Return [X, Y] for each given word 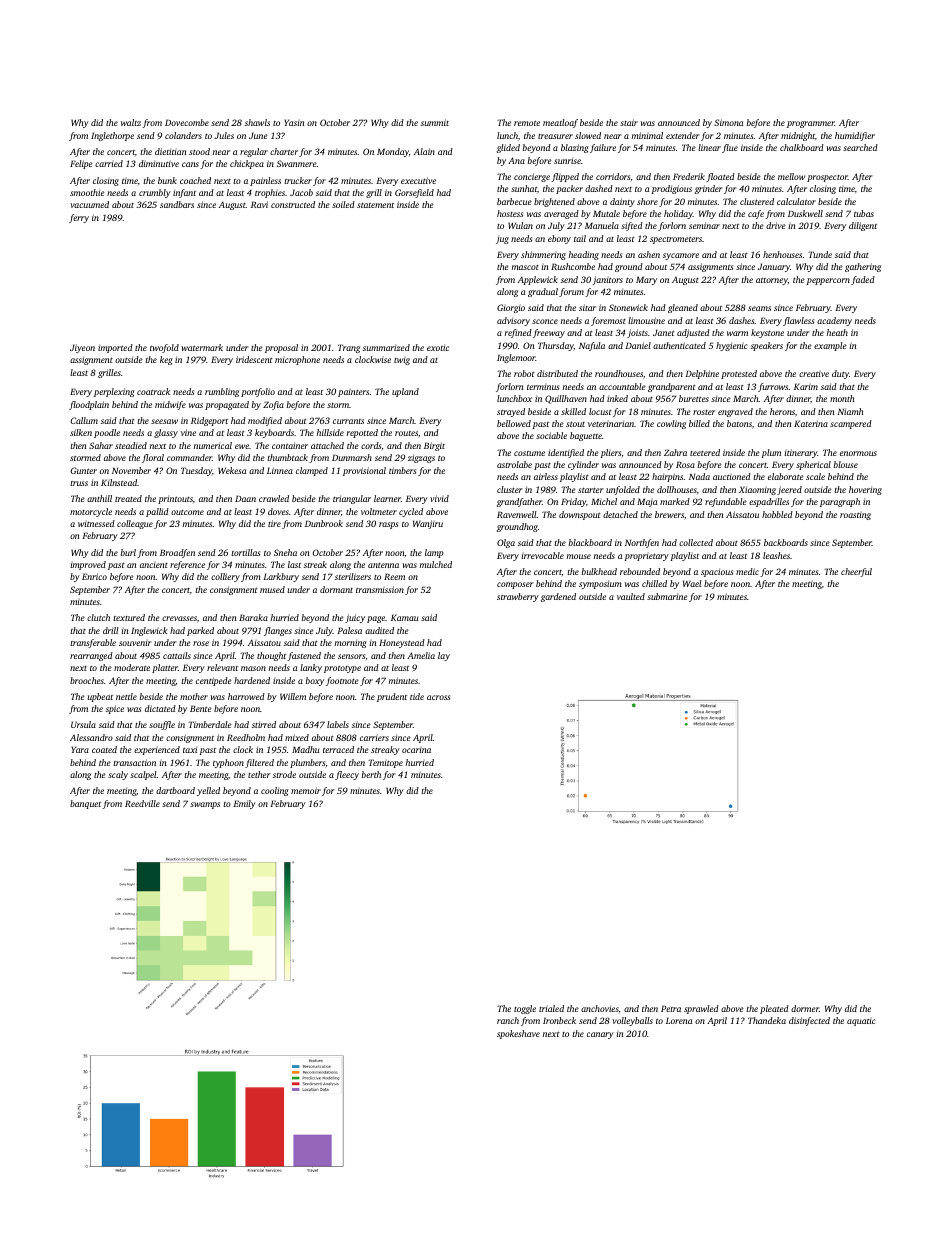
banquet [85, 804]
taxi [190, 749]
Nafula [592, 346]
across [438, 697]
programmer [811, 124]
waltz [131, 122]
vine [188, 432]
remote [527, 123]
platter [165, 668]
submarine [667, 596]
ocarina [416, 750]
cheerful [856, 572]
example [830, 346]
